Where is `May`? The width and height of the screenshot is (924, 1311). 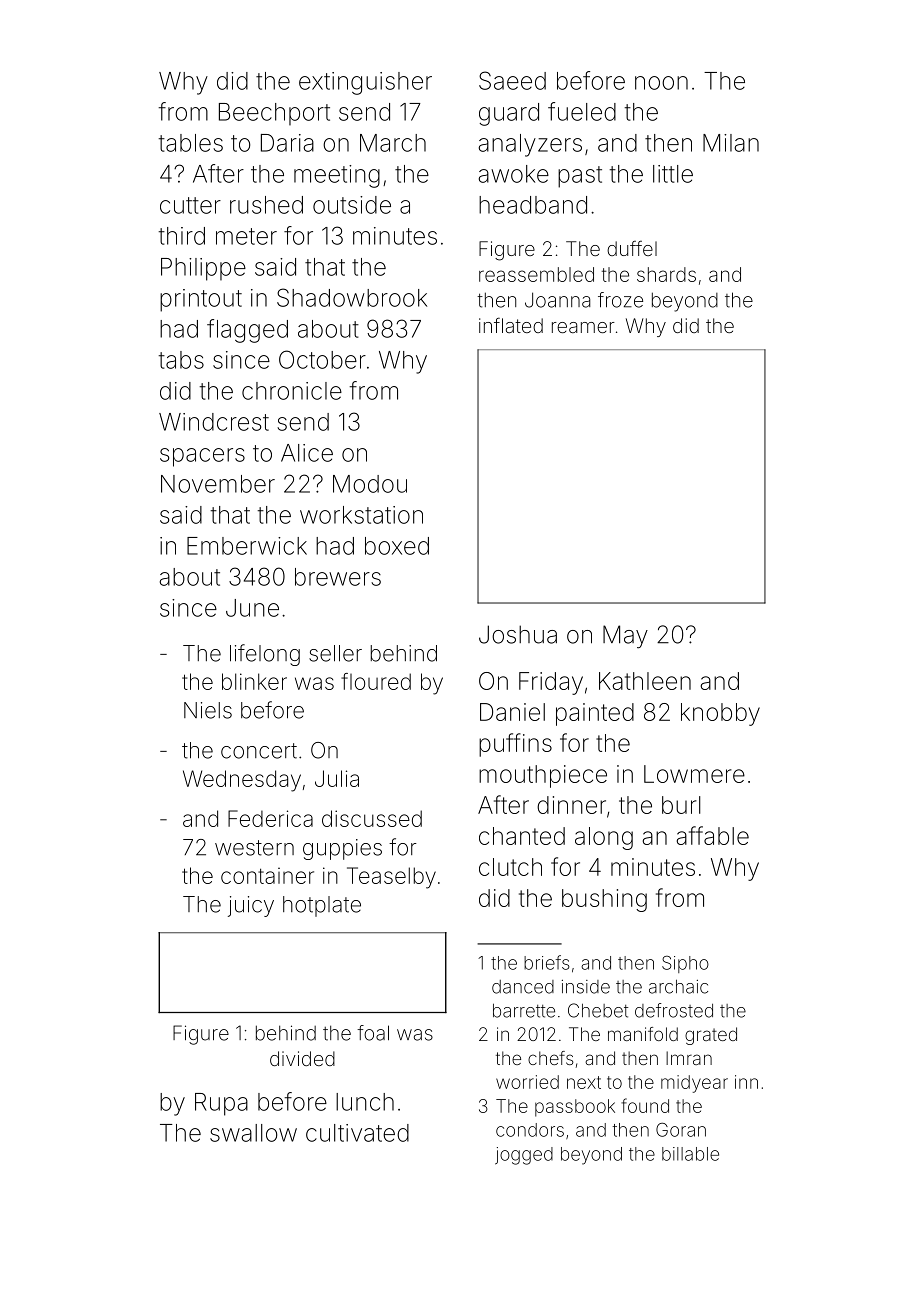
May is located at coordinates (625, 637).
